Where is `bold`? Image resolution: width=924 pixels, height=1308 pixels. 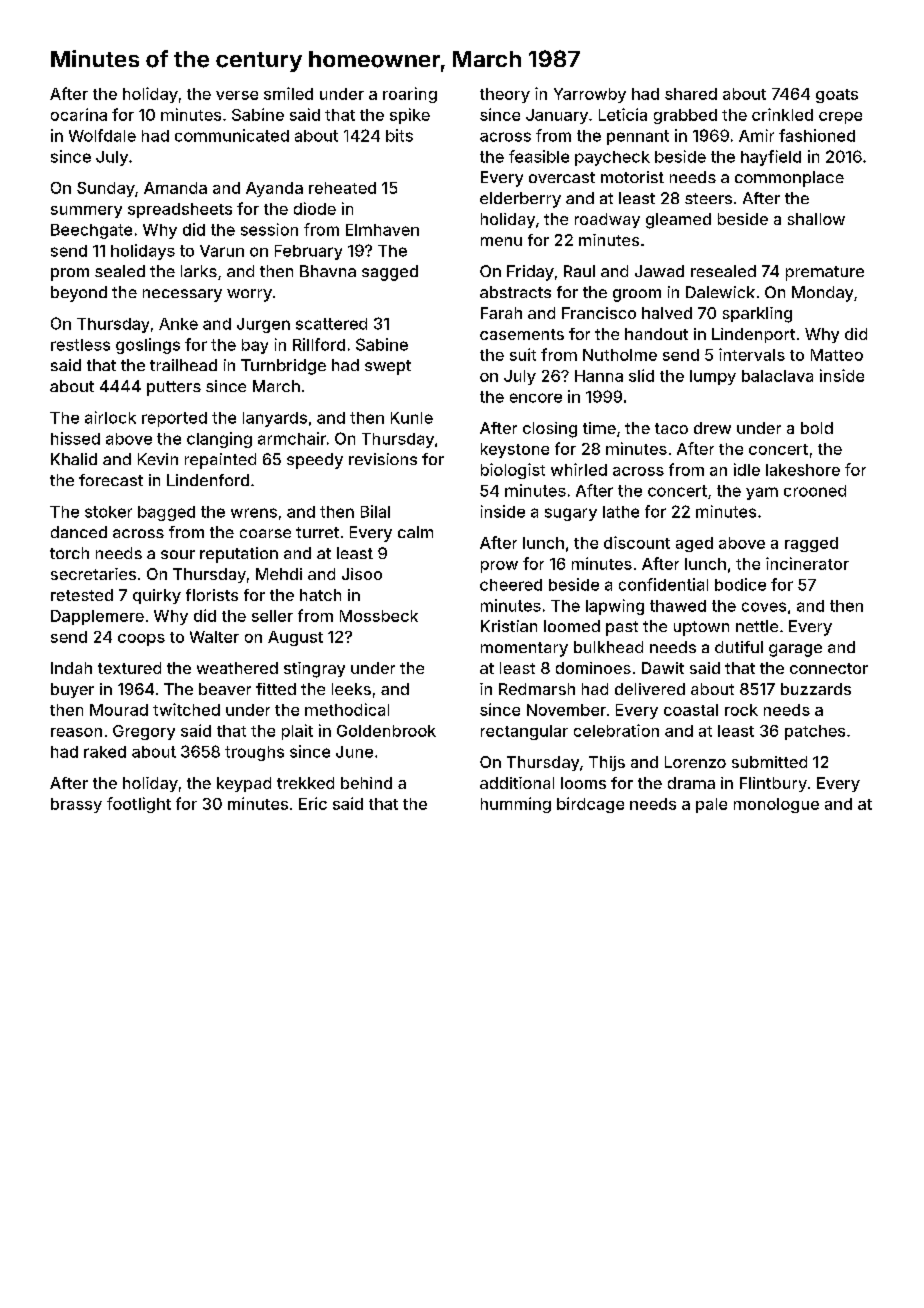
bold is located at coordinates (817, 428).
